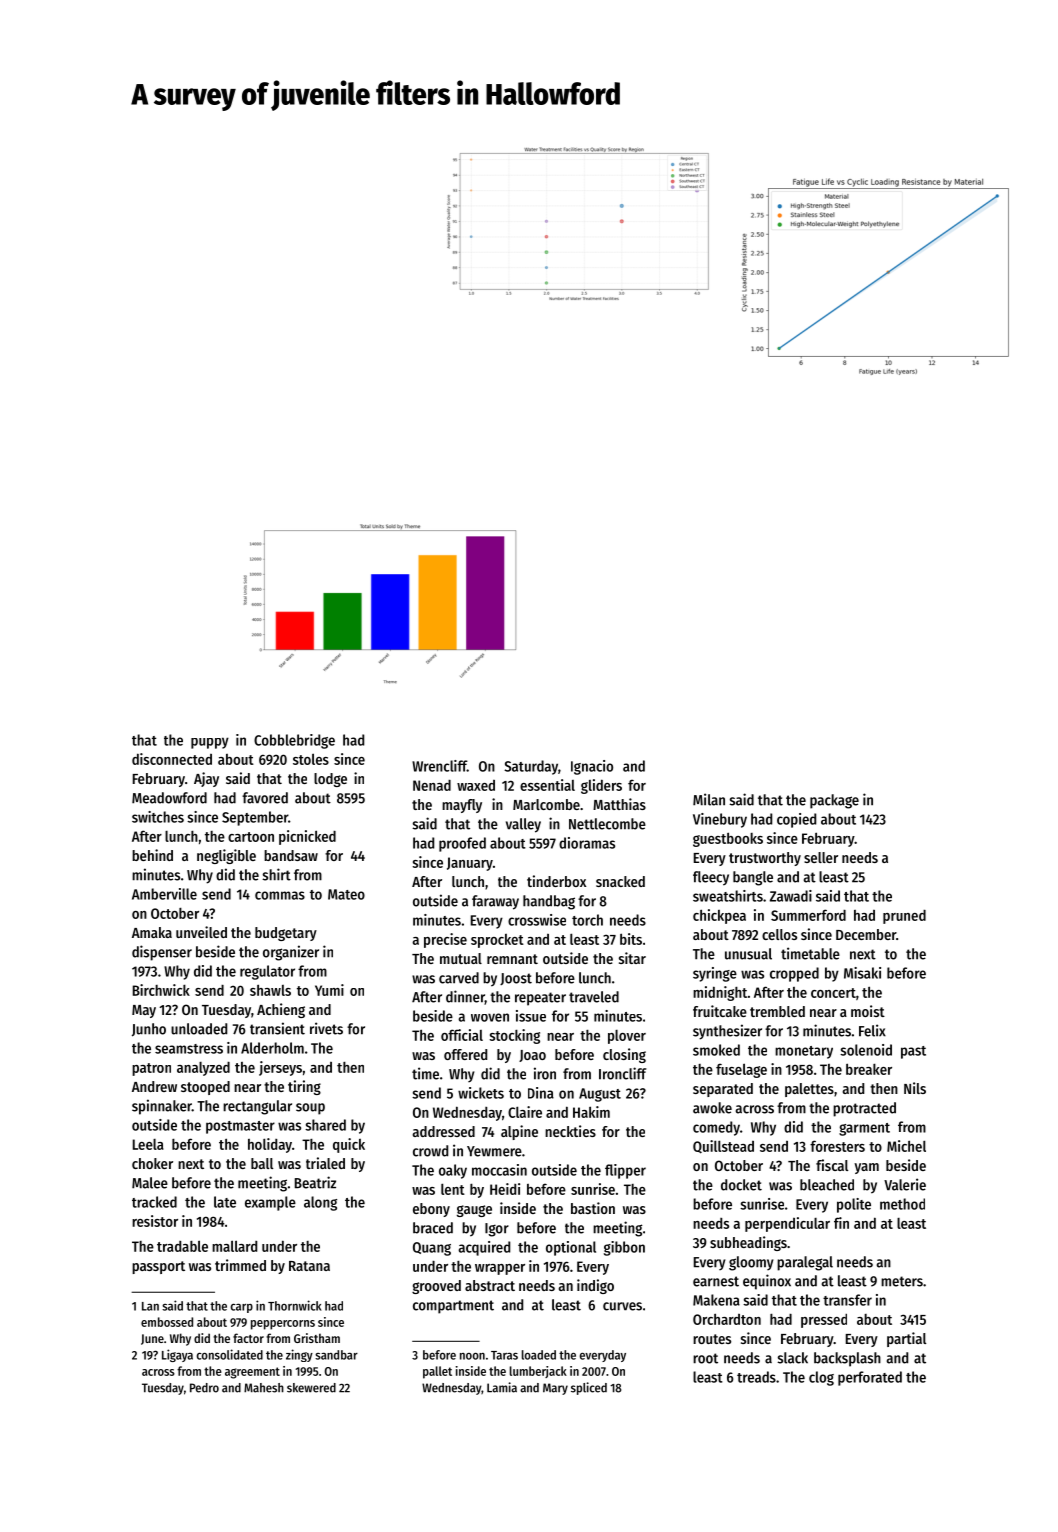 This screenshot has width=1058, height=1532. Describe the element at coordinates (555, 1389) in the screenshot. I see `Mary` at that location.
